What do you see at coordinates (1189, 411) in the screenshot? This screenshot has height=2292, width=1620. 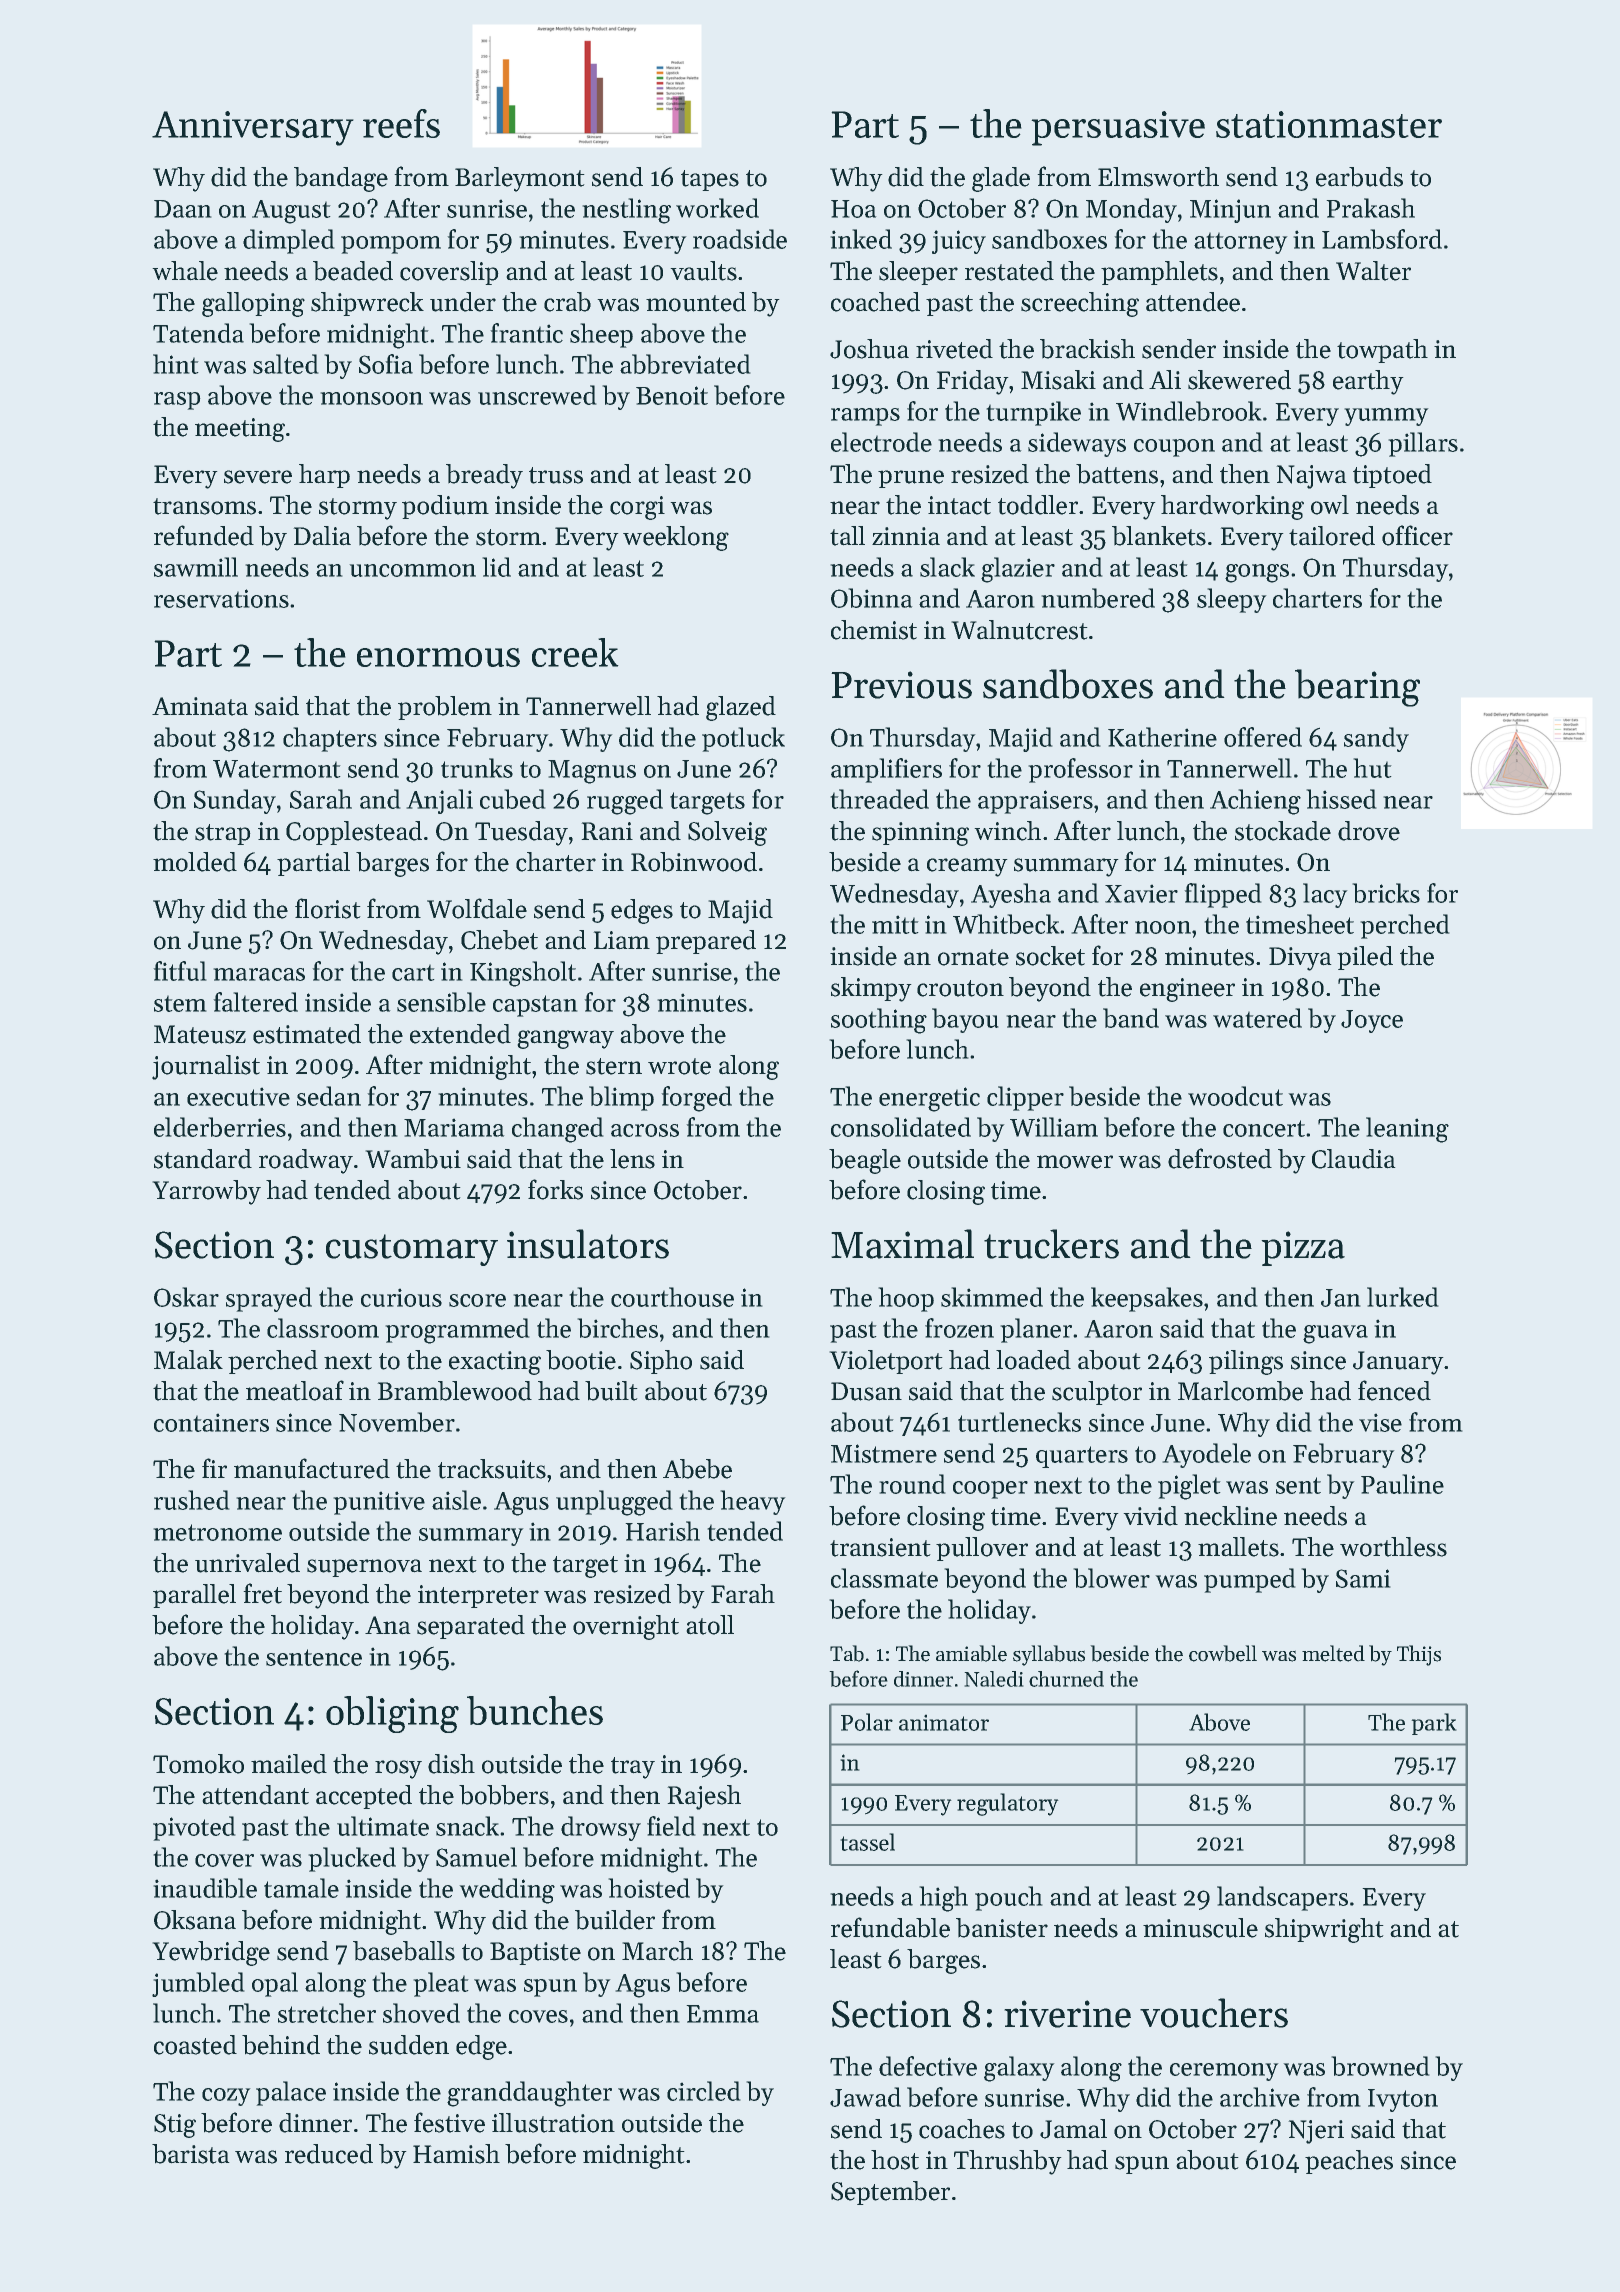 I see `Windlebrook` at bounding box center [1189, 411].
